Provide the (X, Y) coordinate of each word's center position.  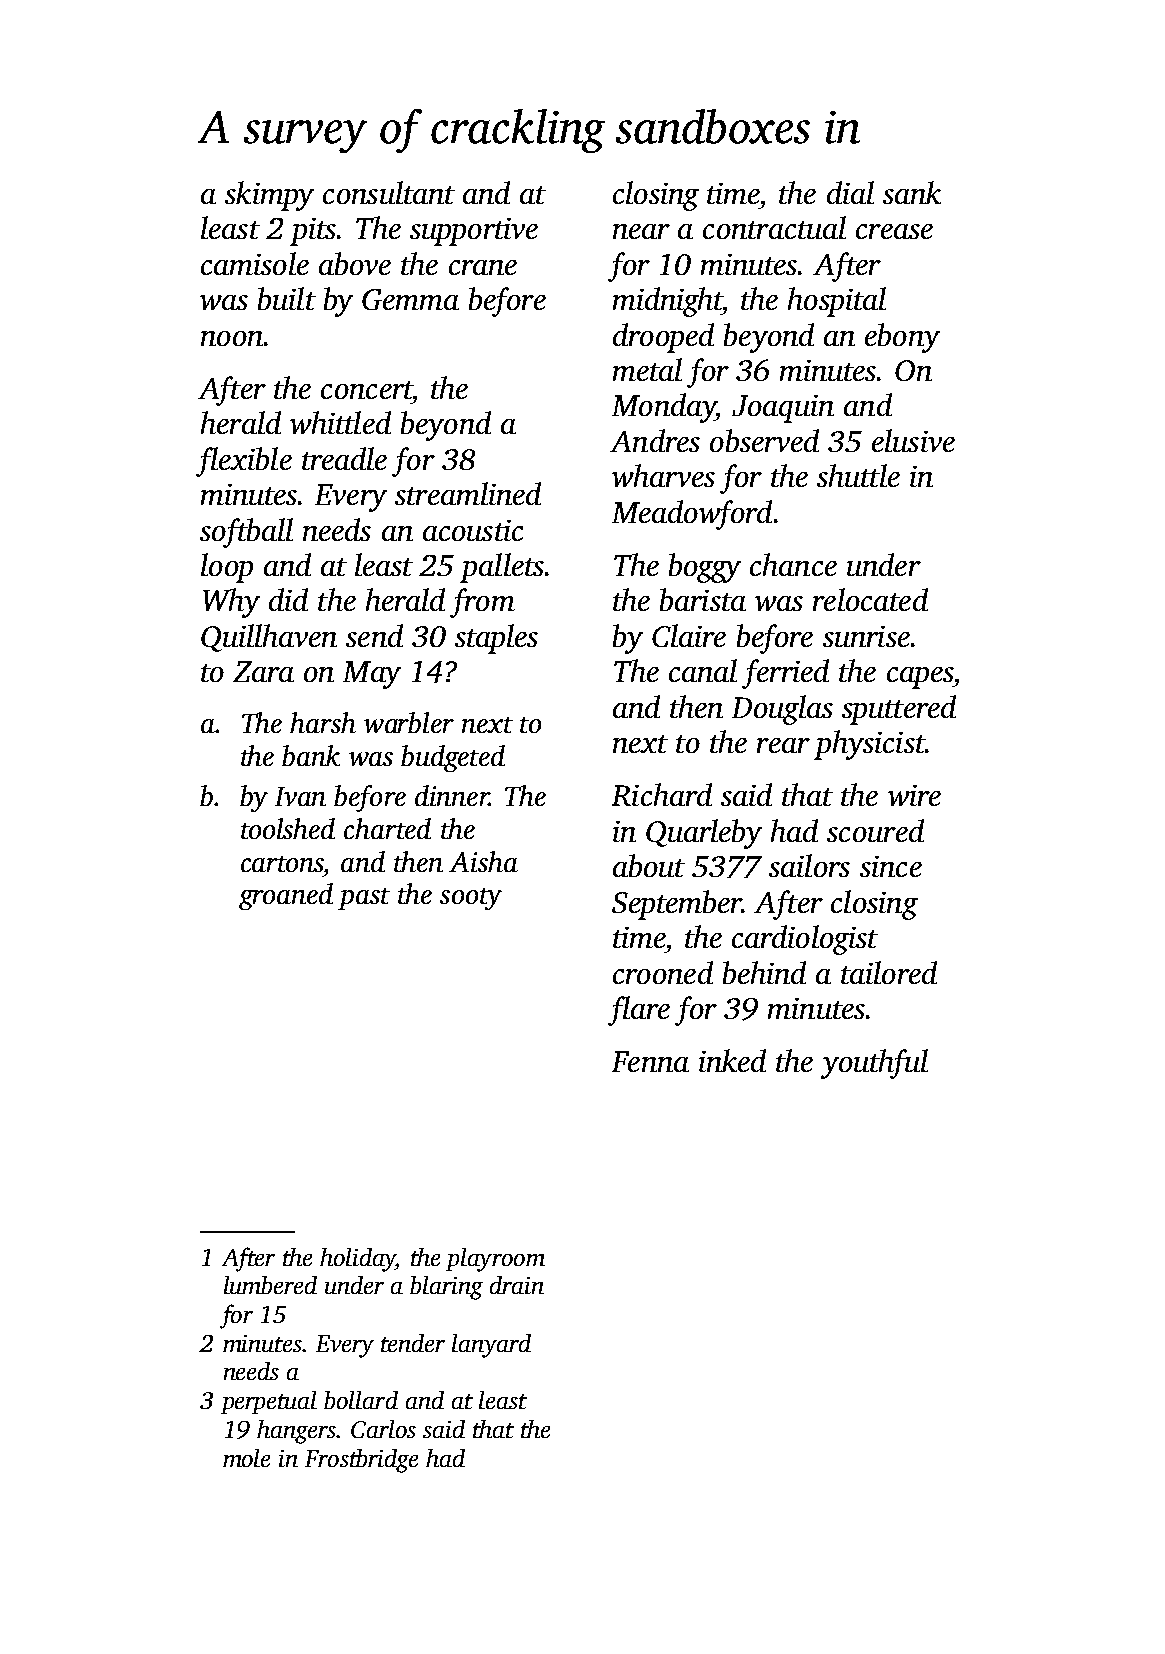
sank (912, 192)
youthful (874, 1064)
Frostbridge (361, 1461)
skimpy (269, 196)
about (649, 865)
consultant (389, 192)
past (364, 899)
